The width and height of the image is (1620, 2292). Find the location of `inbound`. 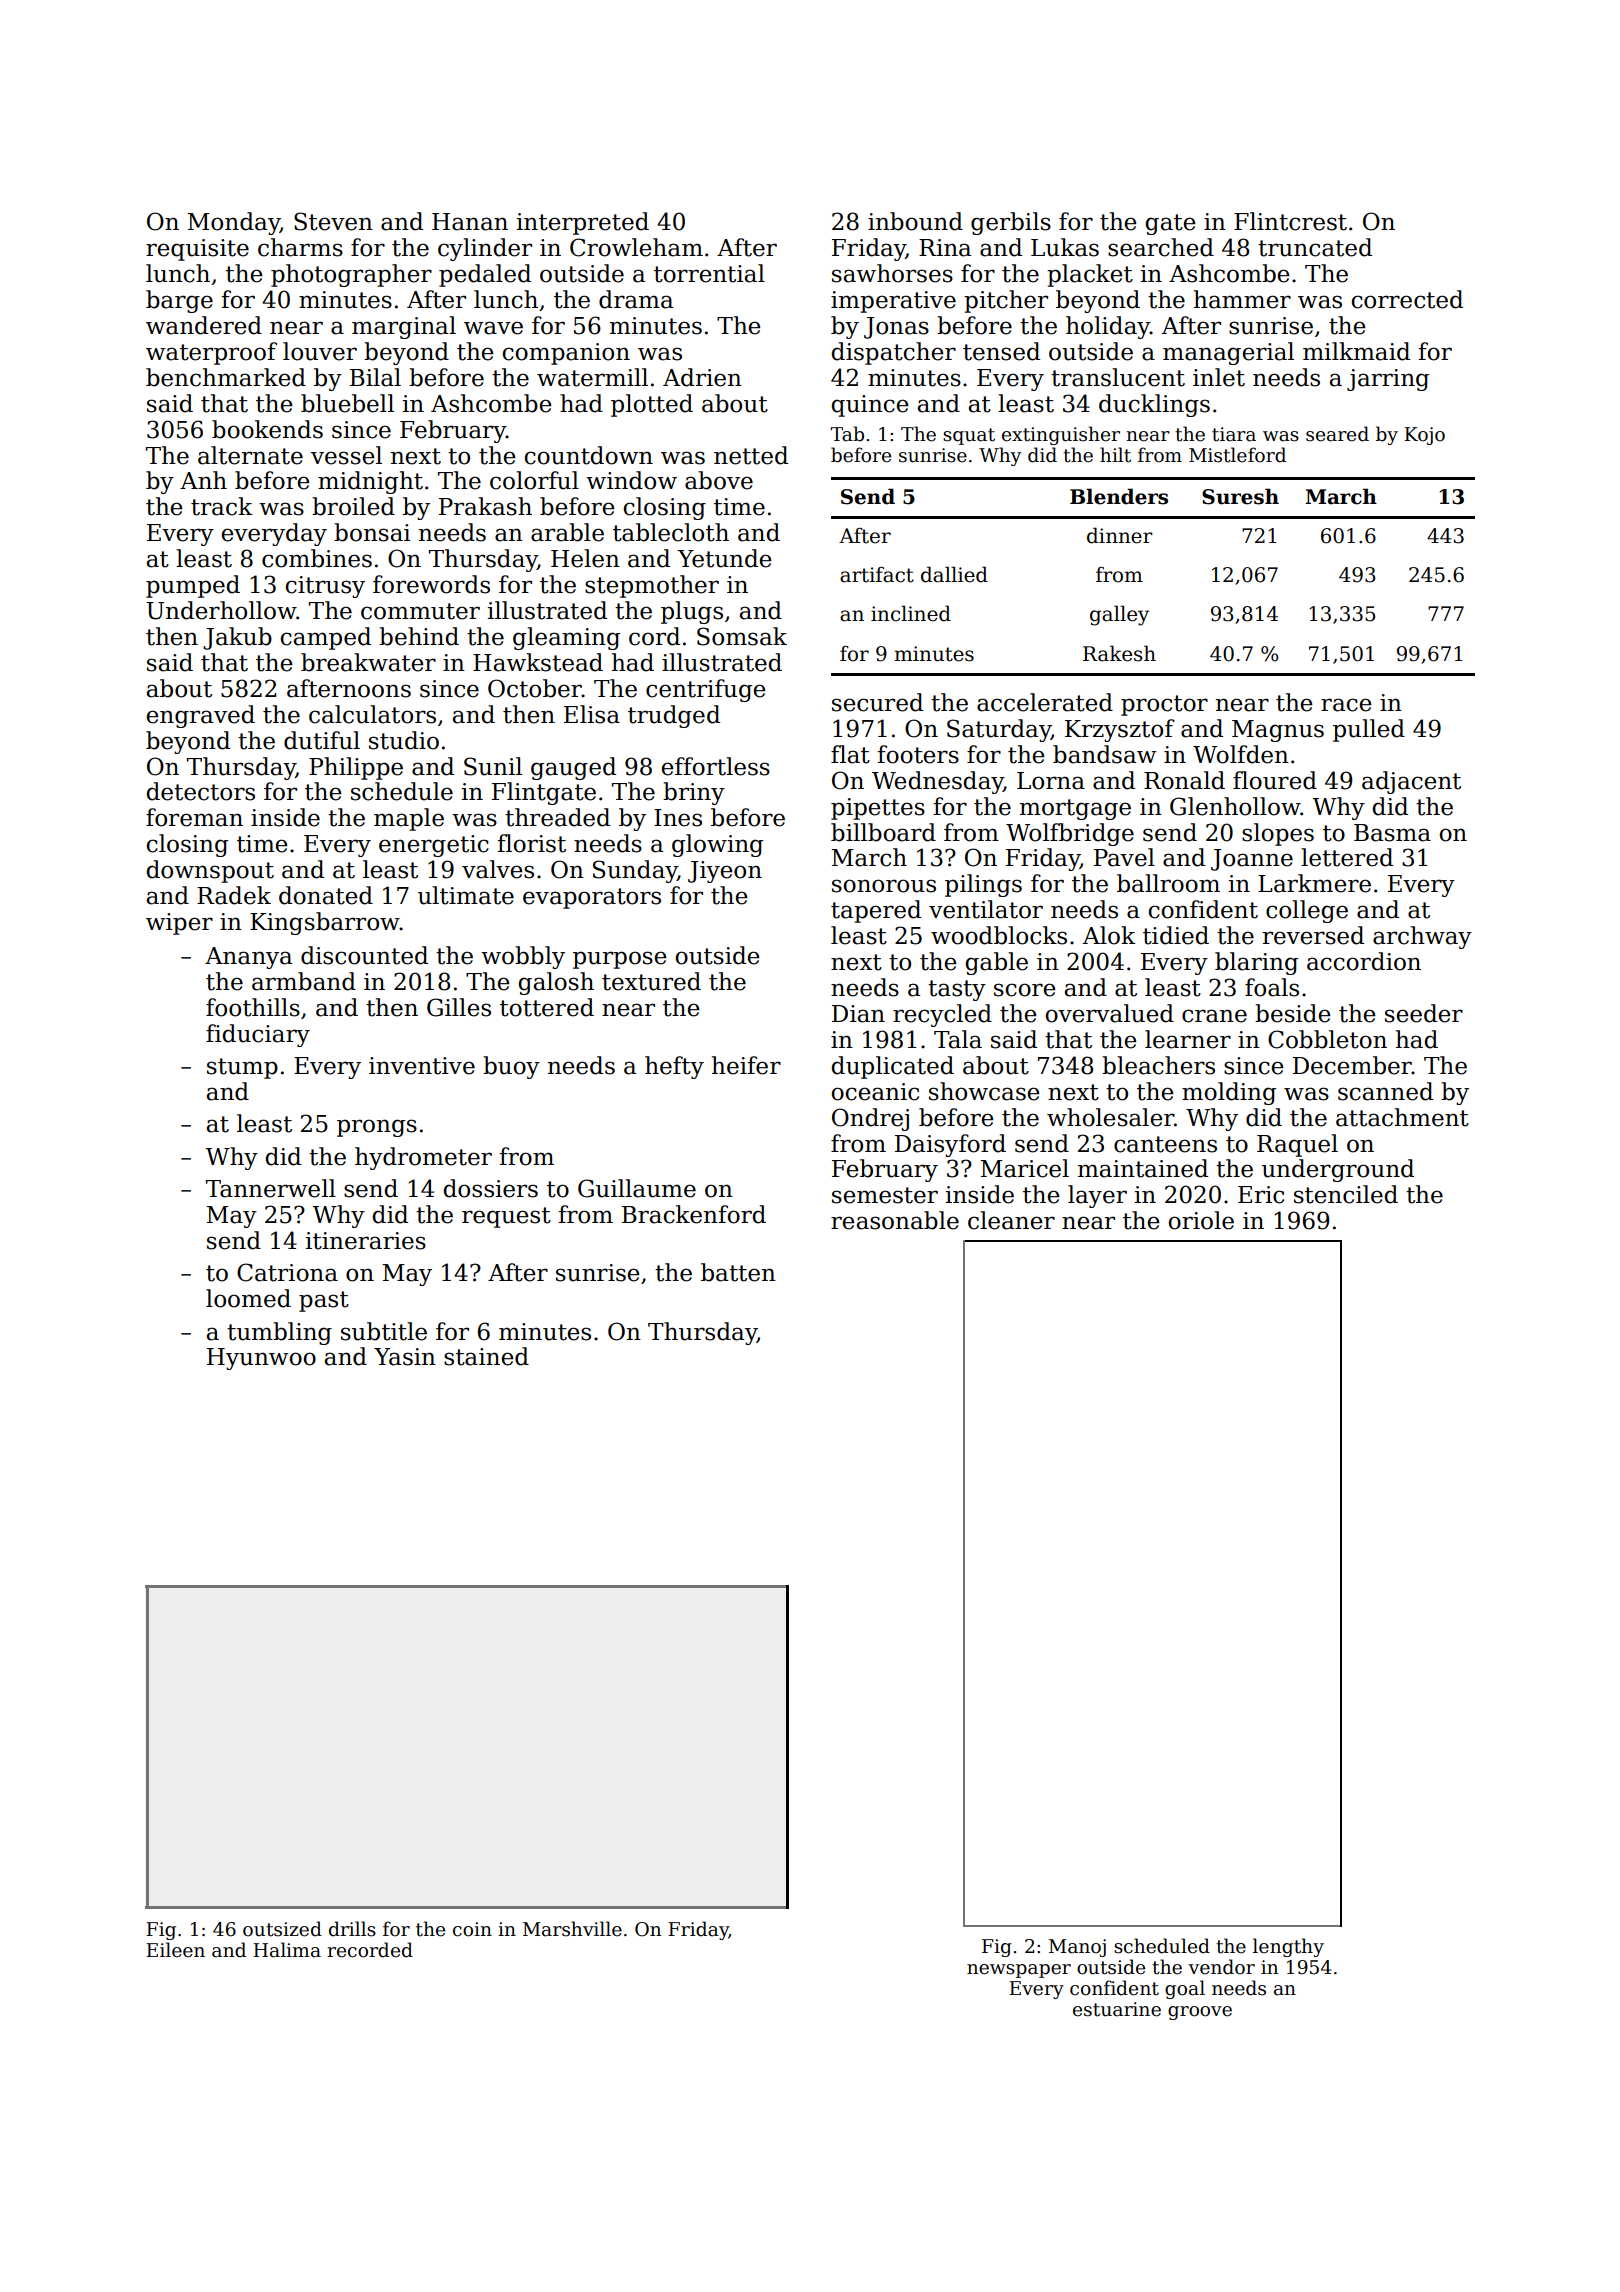

inbound is located at coordinates (915, 221).
